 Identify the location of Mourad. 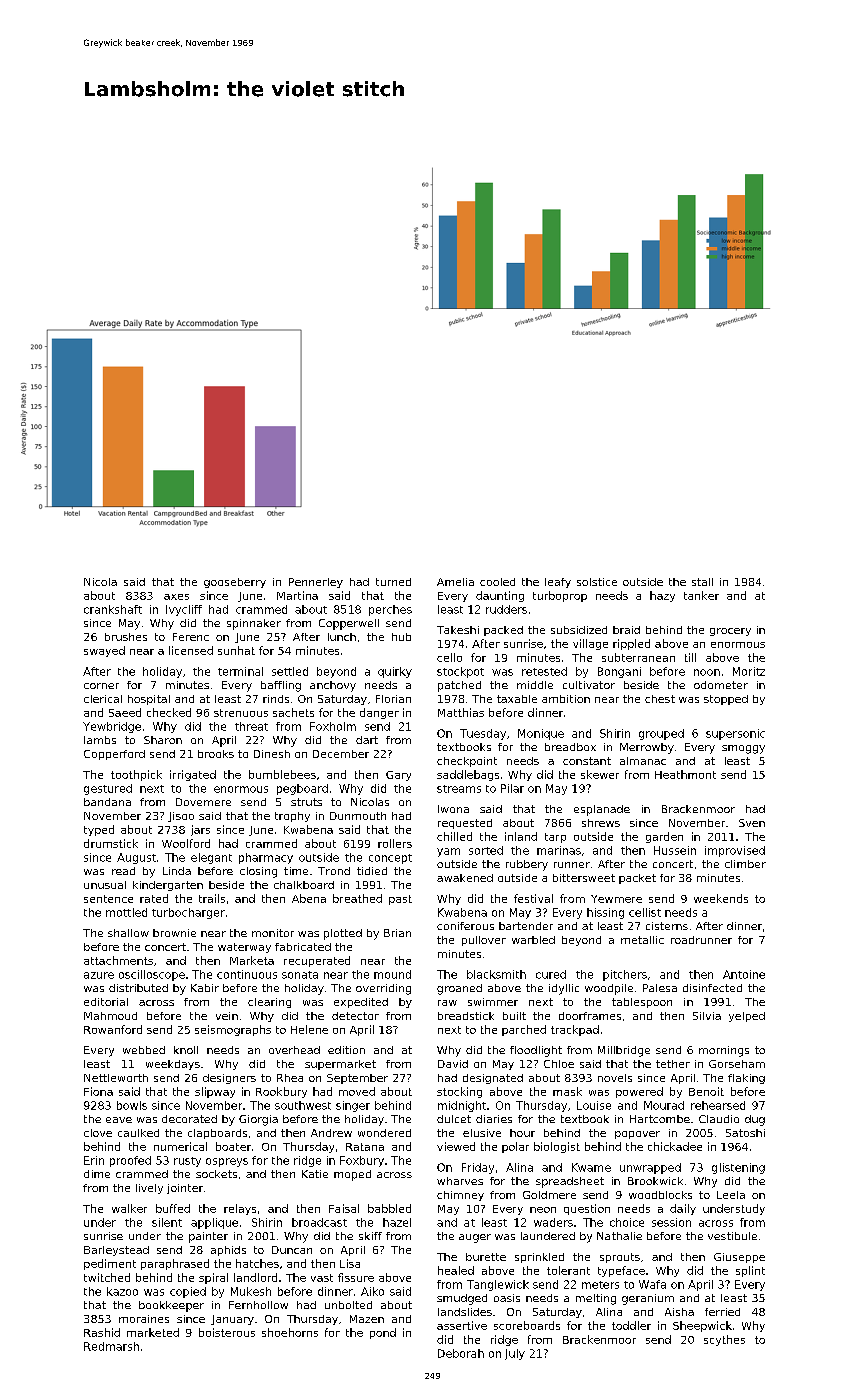
(664, 1105).
